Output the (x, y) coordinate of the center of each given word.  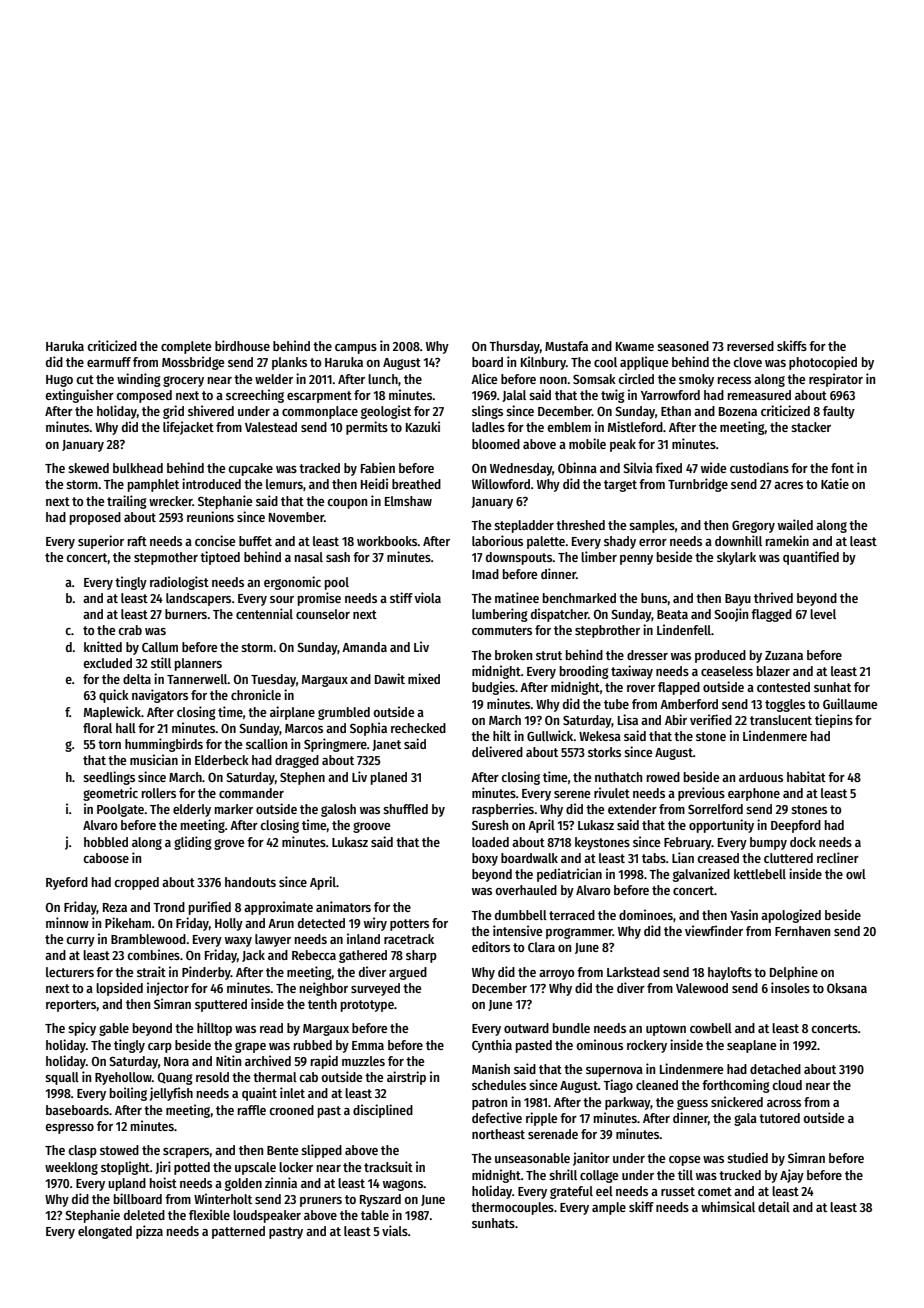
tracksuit (388, 1166)
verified (711, 719)
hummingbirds (164, 745)
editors (491, 946)
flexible (209, 1214)
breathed (416, 484)
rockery (647, 1046)
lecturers (70, 972)
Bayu (738, 600)
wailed (795, 524)
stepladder (524, 526)
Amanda (364, 647)
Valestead (271, 427)
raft (137, 541)
